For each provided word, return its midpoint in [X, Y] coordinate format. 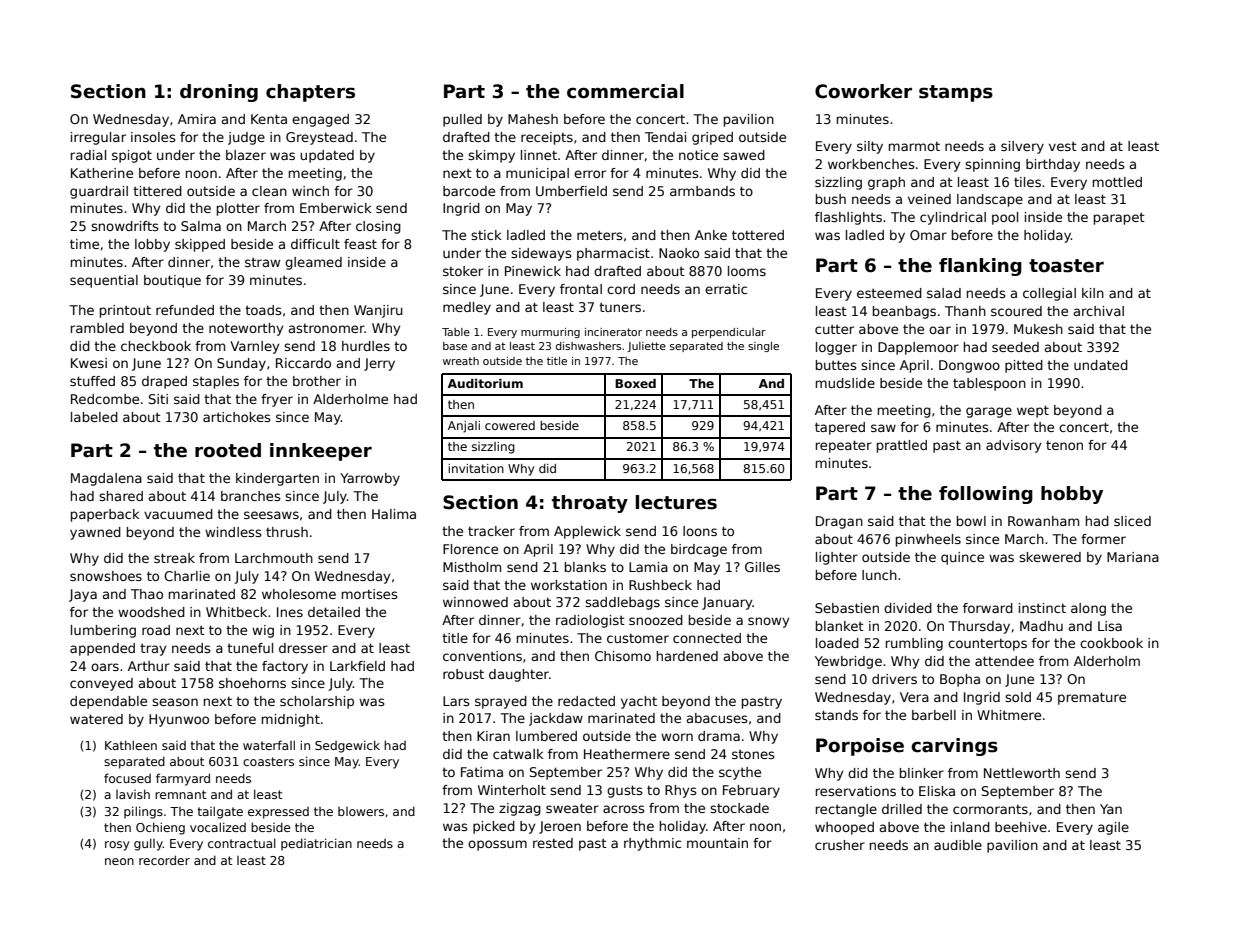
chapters [310, 93]
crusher [840, 845]
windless [233, 532]
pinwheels [928, 540]
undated [1101, 365]
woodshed [151, 612]
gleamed [313, 263]
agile [1113, 828]
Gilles [762, 567]
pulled [462, 120]
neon [119, 861]
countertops [987, 645]
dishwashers [588, 346]
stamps [956, 93]
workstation [569, 585]
